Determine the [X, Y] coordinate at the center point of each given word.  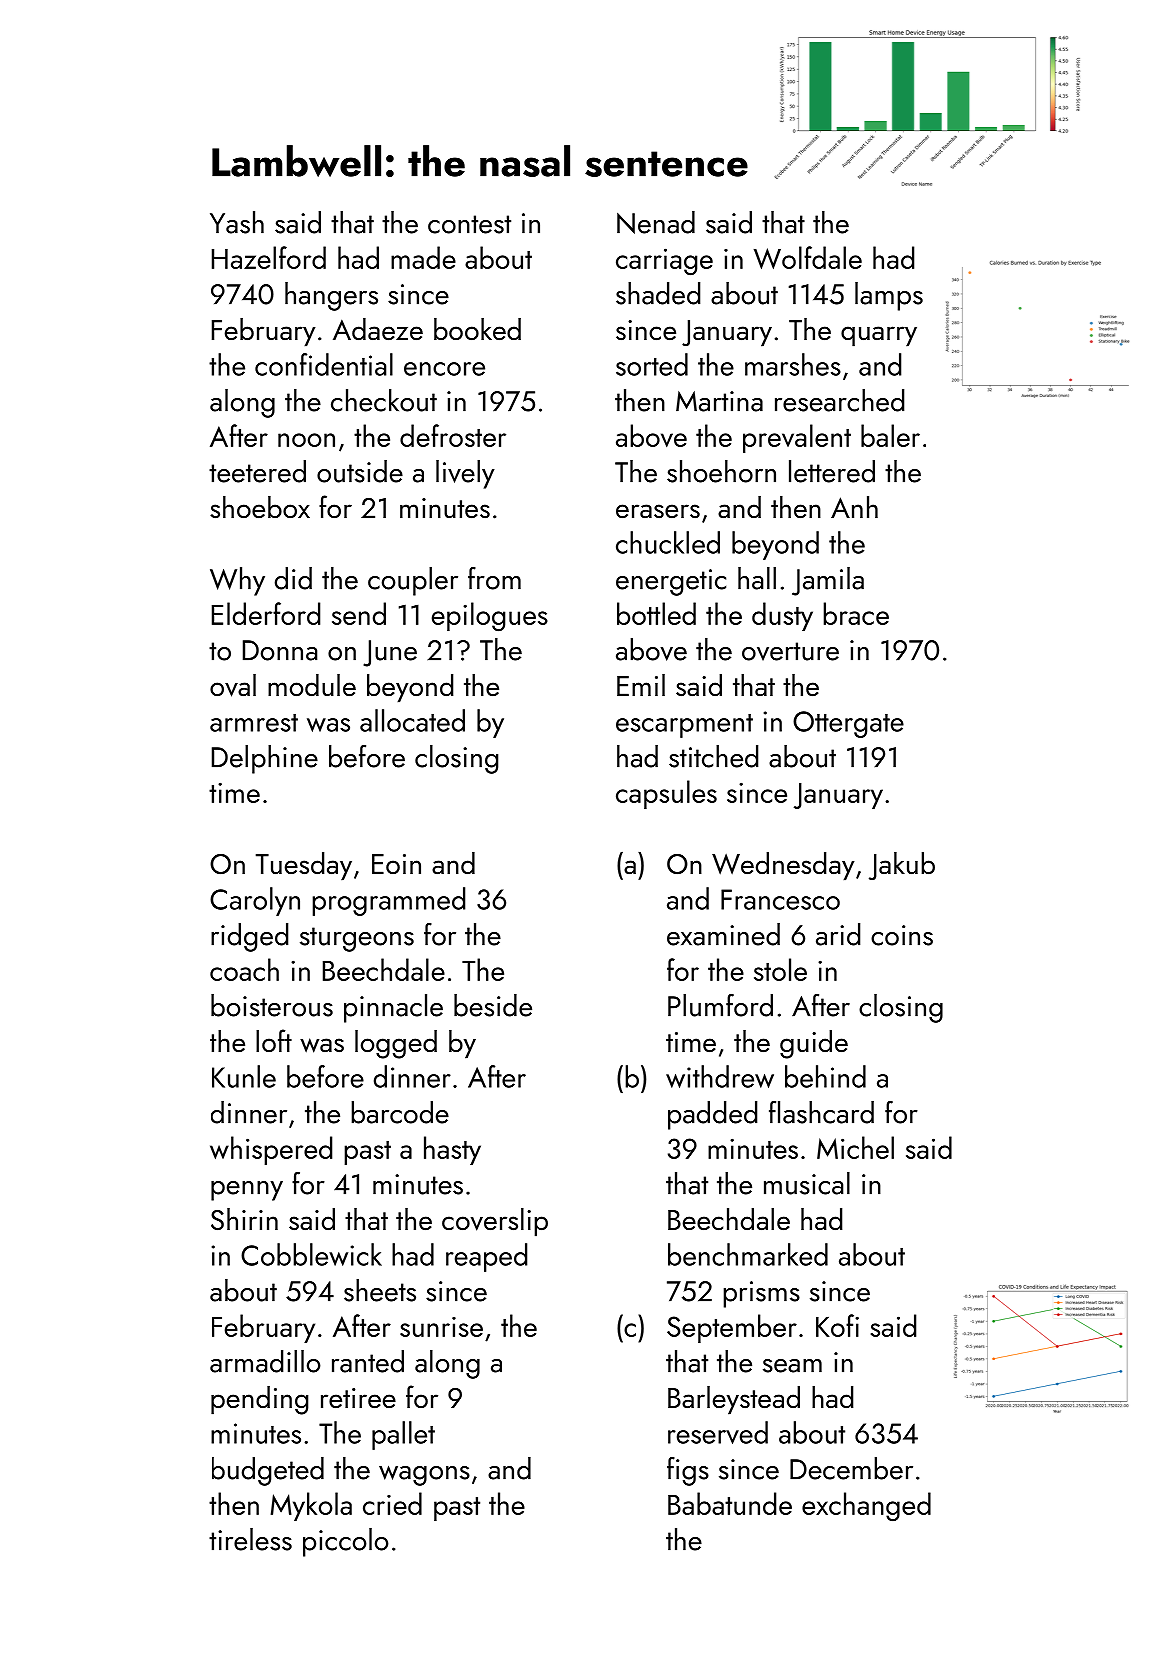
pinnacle [393, 1008]
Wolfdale [808, 257]
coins [902, 935]
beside [493, 1005]
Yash [237, 222]
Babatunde [730, 1503]
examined [723, 934]
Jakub [902, 866]
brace [856, 613]
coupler [413, 581]
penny [247, 1191]
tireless [250, 1539]
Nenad [656, 222]
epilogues [490, 617]
